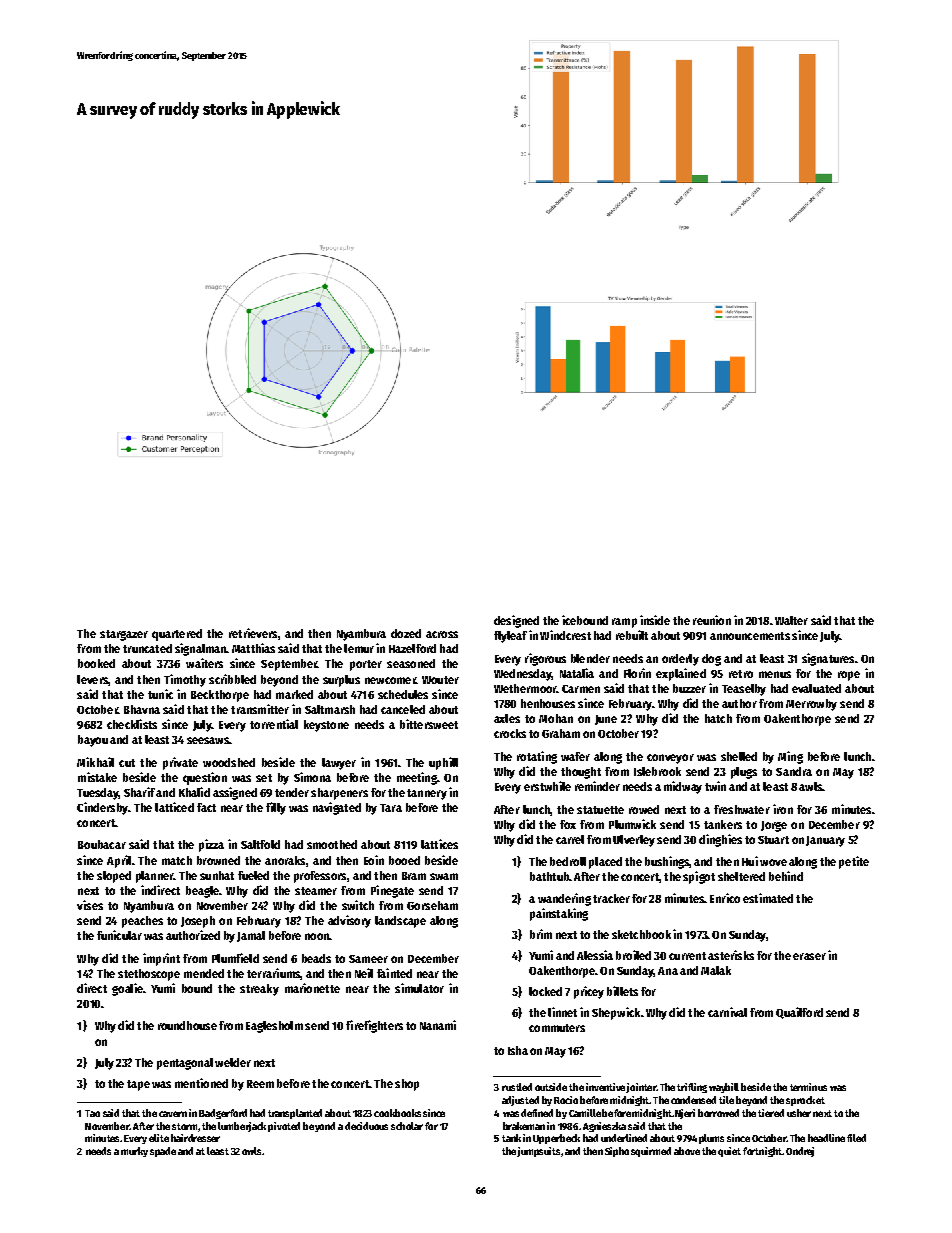  Describe the element at coordinates (390, 680) in the screenshot. I see `newcomer` at that location.
